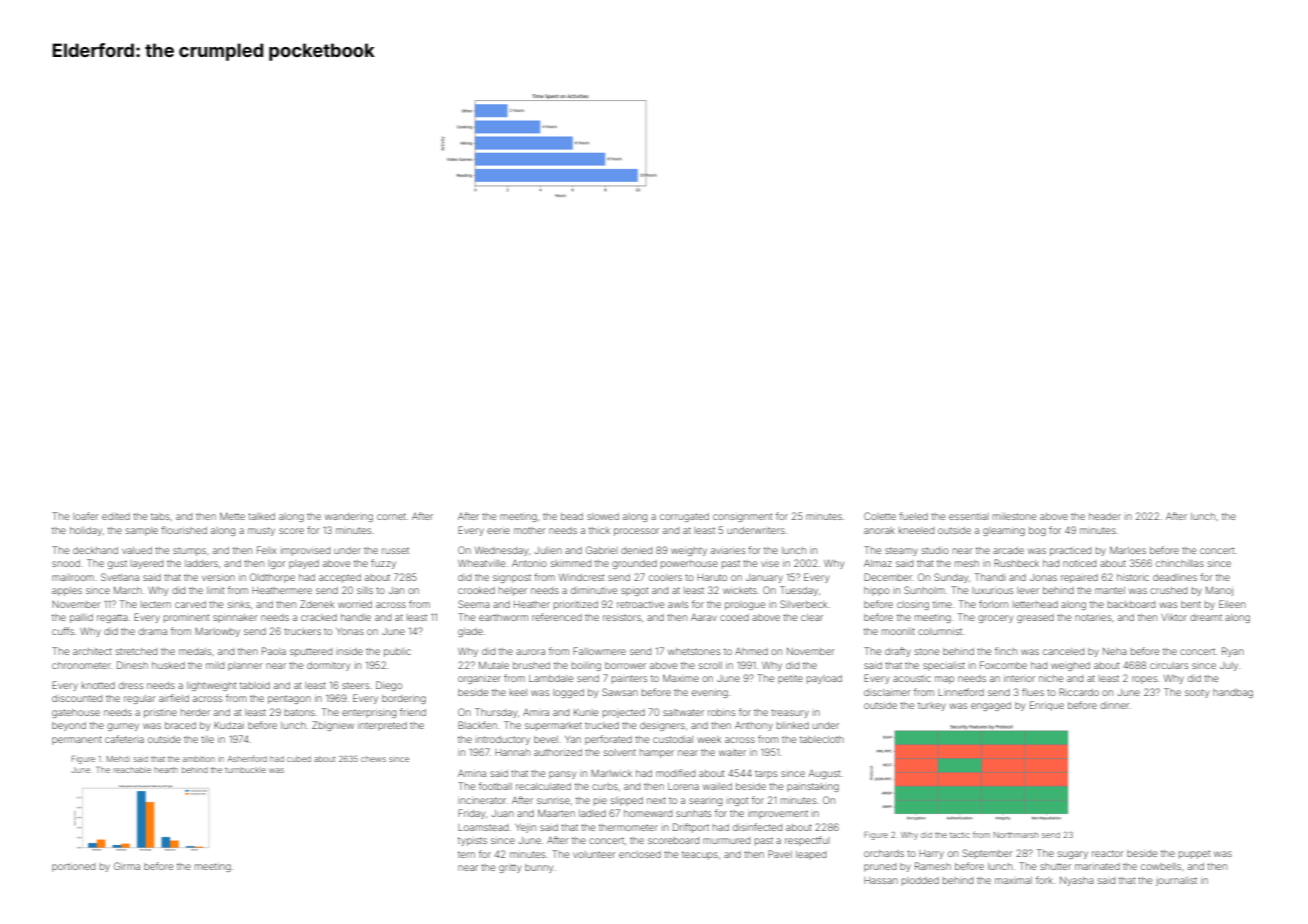 The width and height of the image is (1308, 924). I want to click on robins, so click(721, 712).
